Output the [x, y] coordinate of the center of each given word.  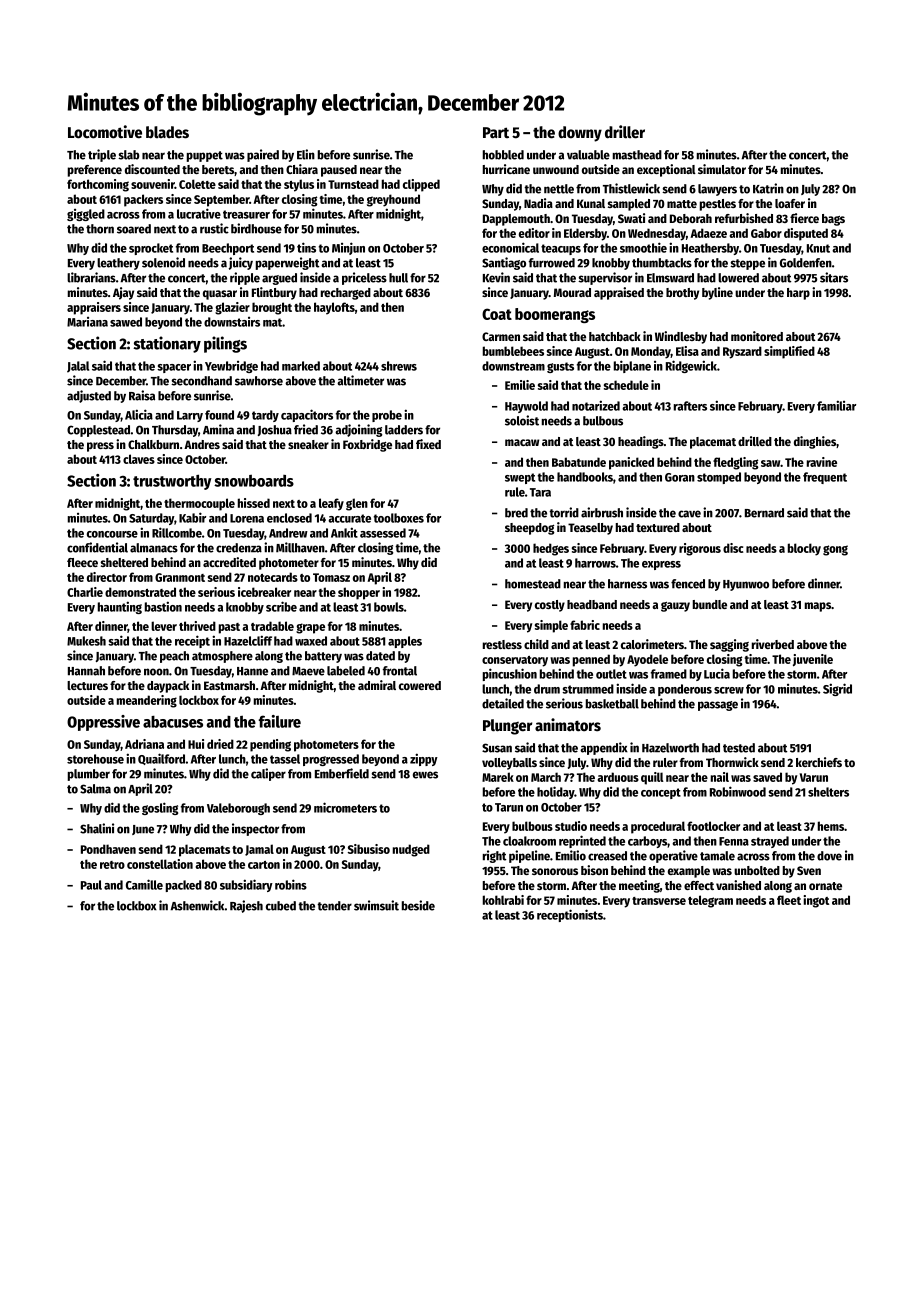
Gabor [766, 233]
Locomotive [105, 132]
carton [264, 865]
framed [669, 674]
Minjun [348, 248]
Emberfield [342, 773]
